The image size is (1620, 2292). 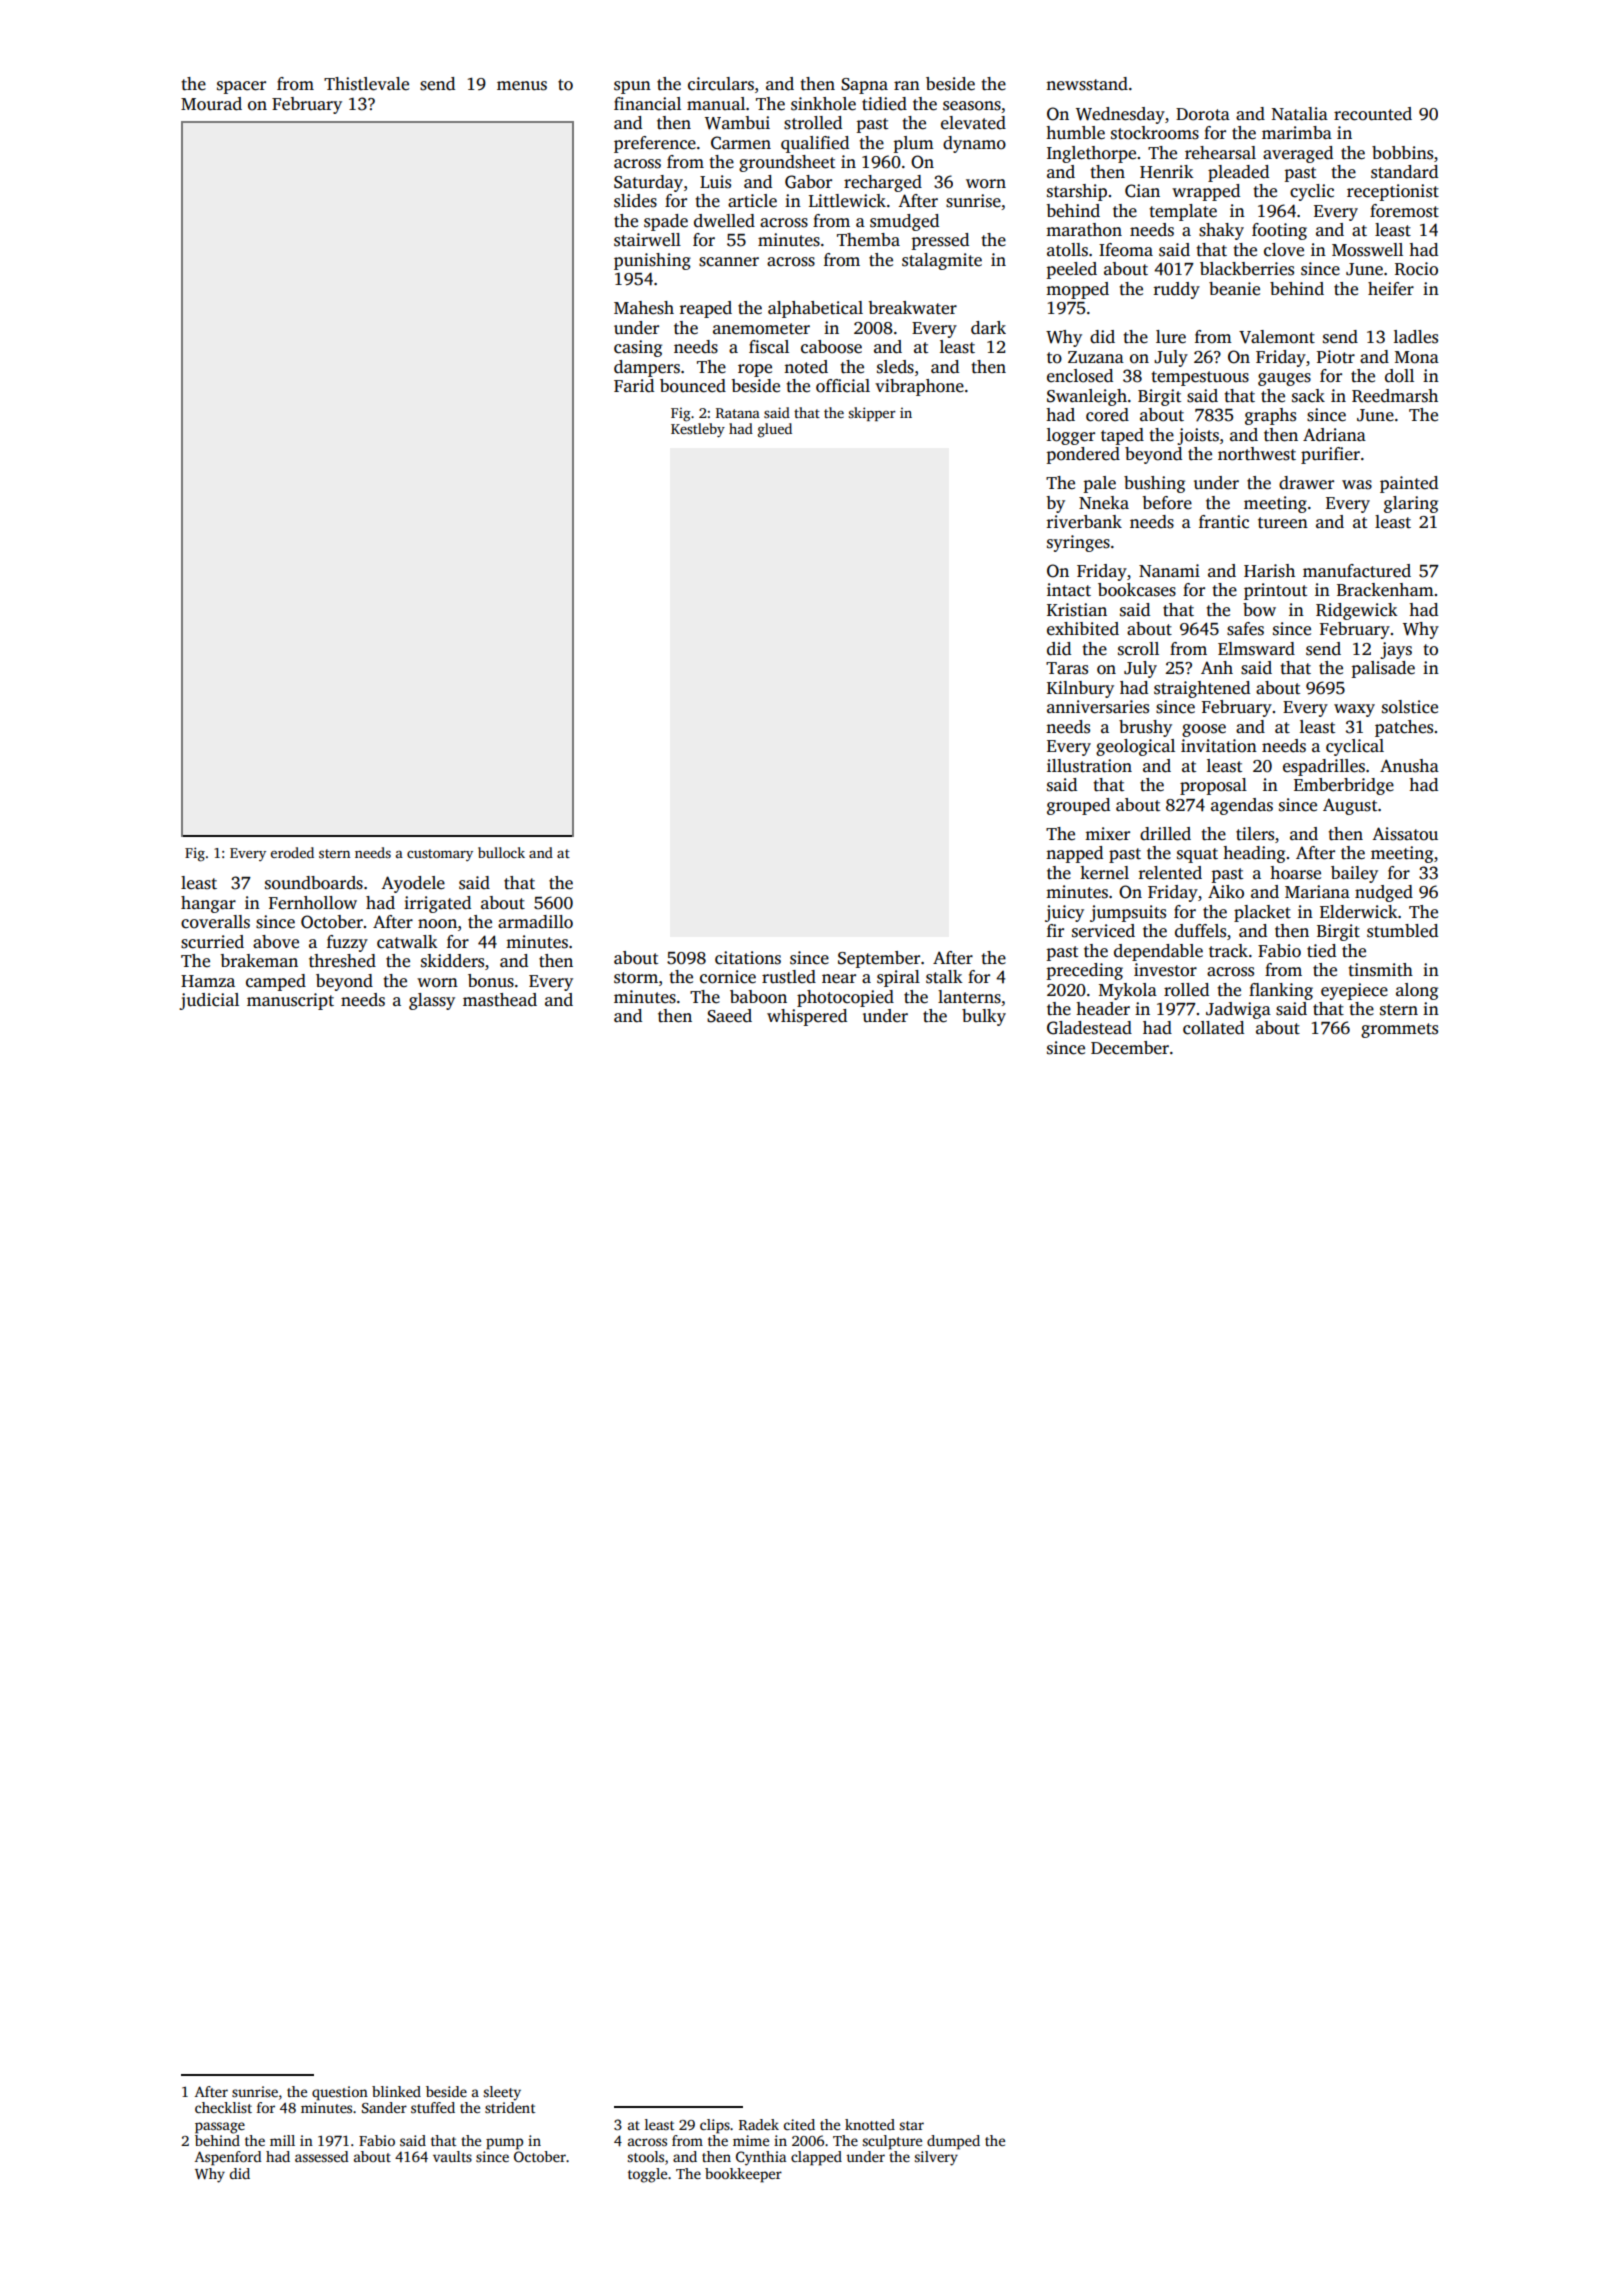 What do you see at coordinates (634, 386) in the document?
I see `Farid` at bounding box center [634, 386].
